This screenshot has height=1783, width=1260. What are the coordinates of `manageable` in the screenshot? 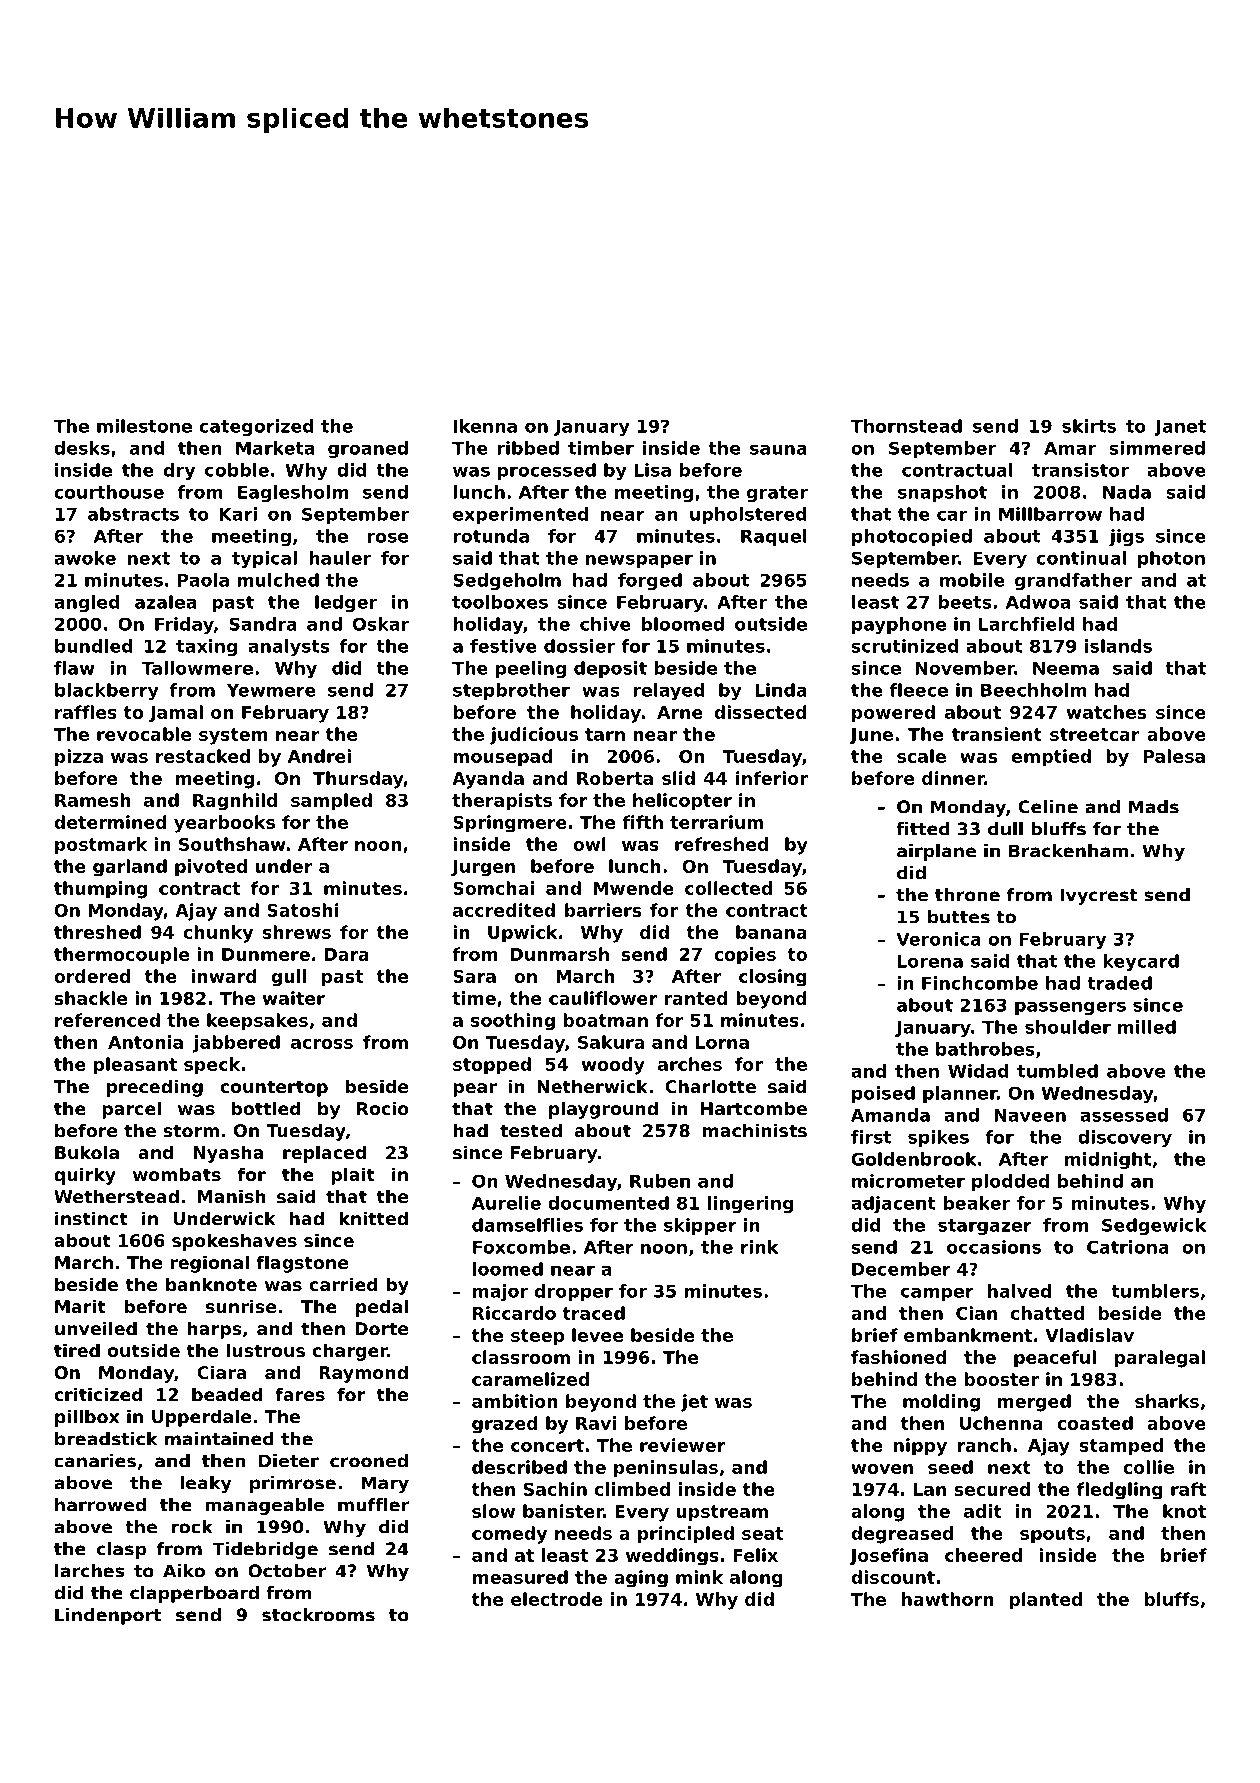 It's located at (264, 1506).
